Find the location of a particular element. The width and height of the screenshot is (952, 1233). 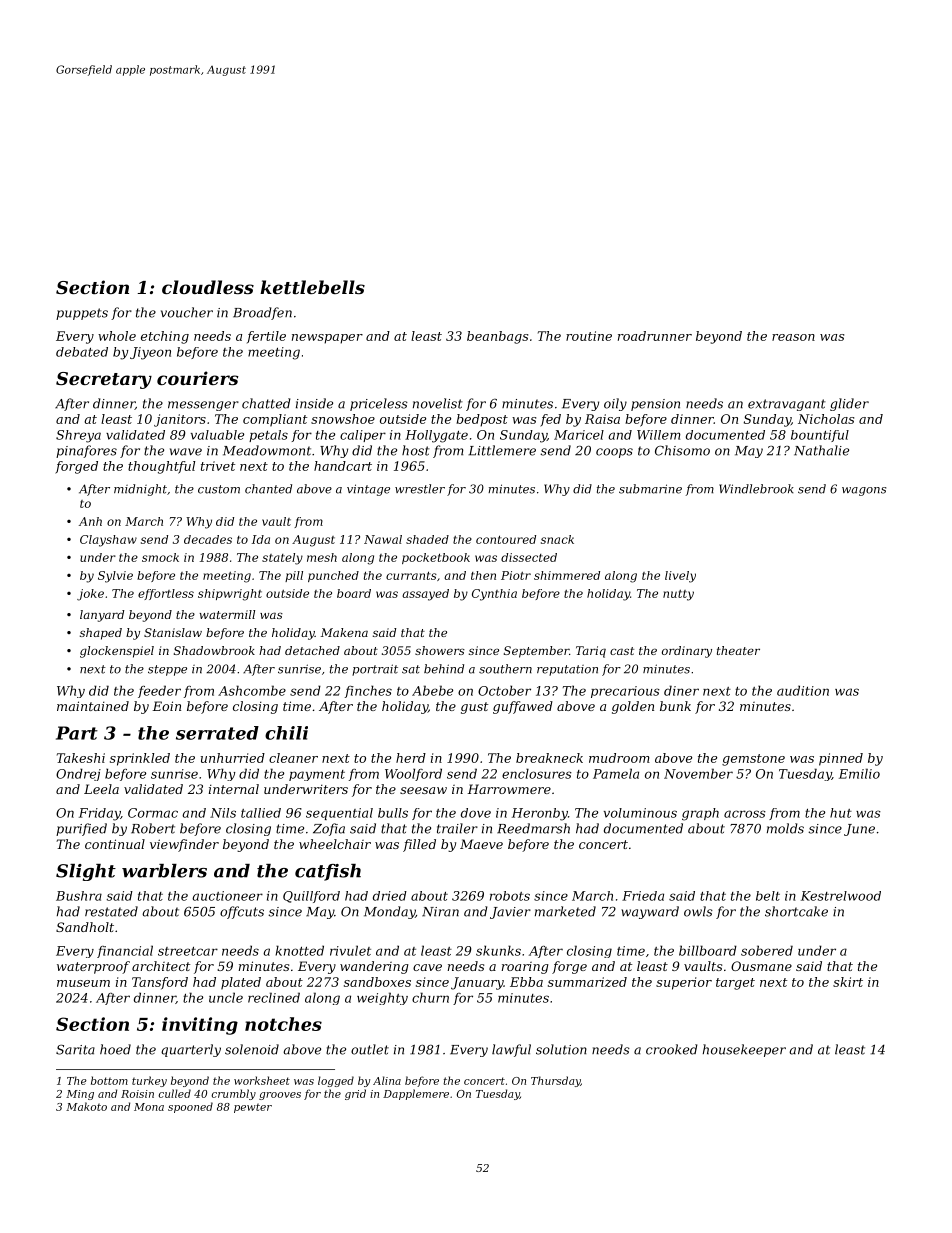

routine is located at coordinates (589, 336).
